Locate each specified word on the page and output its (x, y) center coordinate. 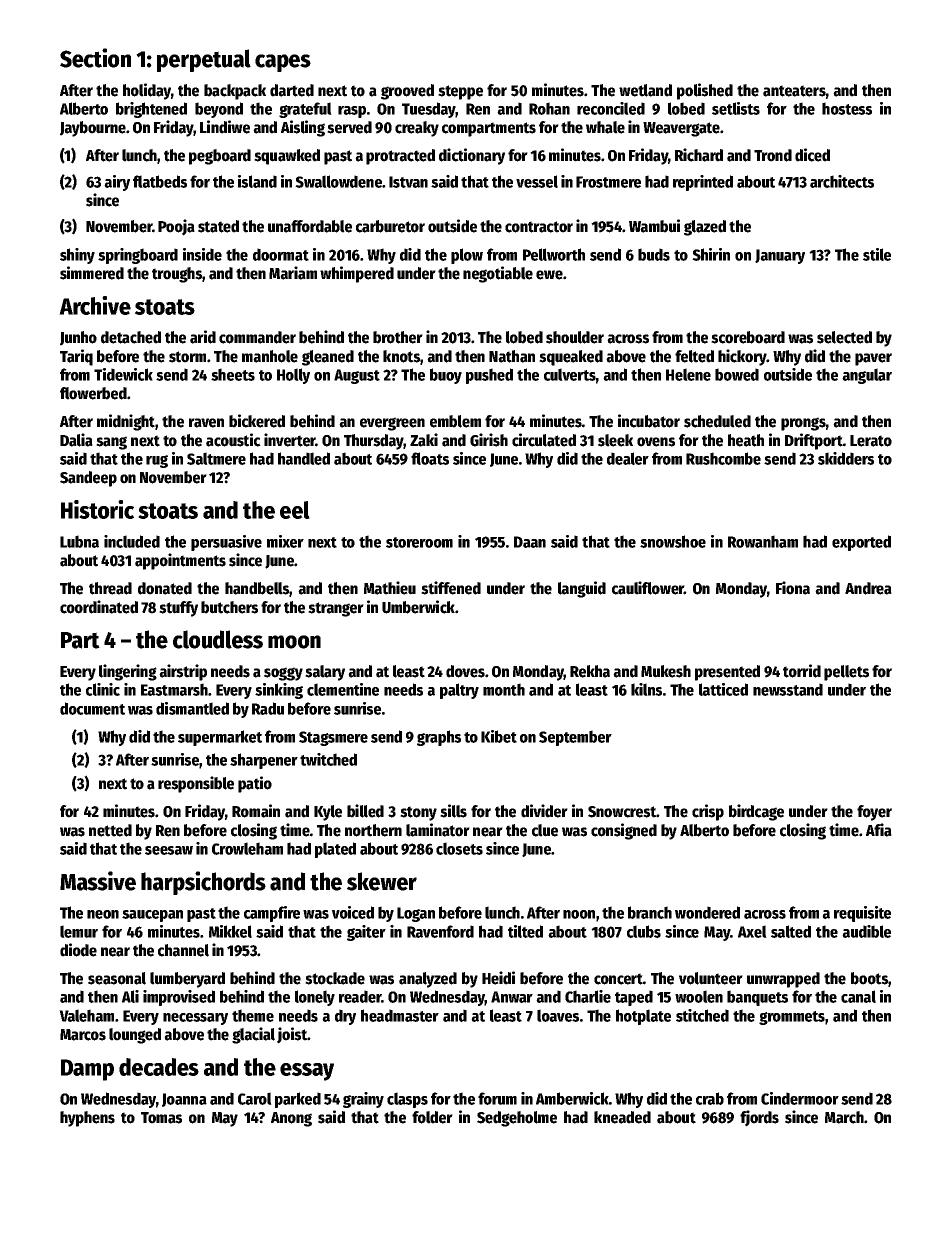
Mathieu (390, 588)
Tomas (161, 1118)
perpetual (204, 60)
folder (432, 1117)
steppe (460, 92)
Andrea (868, 588)
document (92, 708)
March (844, 1117)
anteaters (794, 91)
